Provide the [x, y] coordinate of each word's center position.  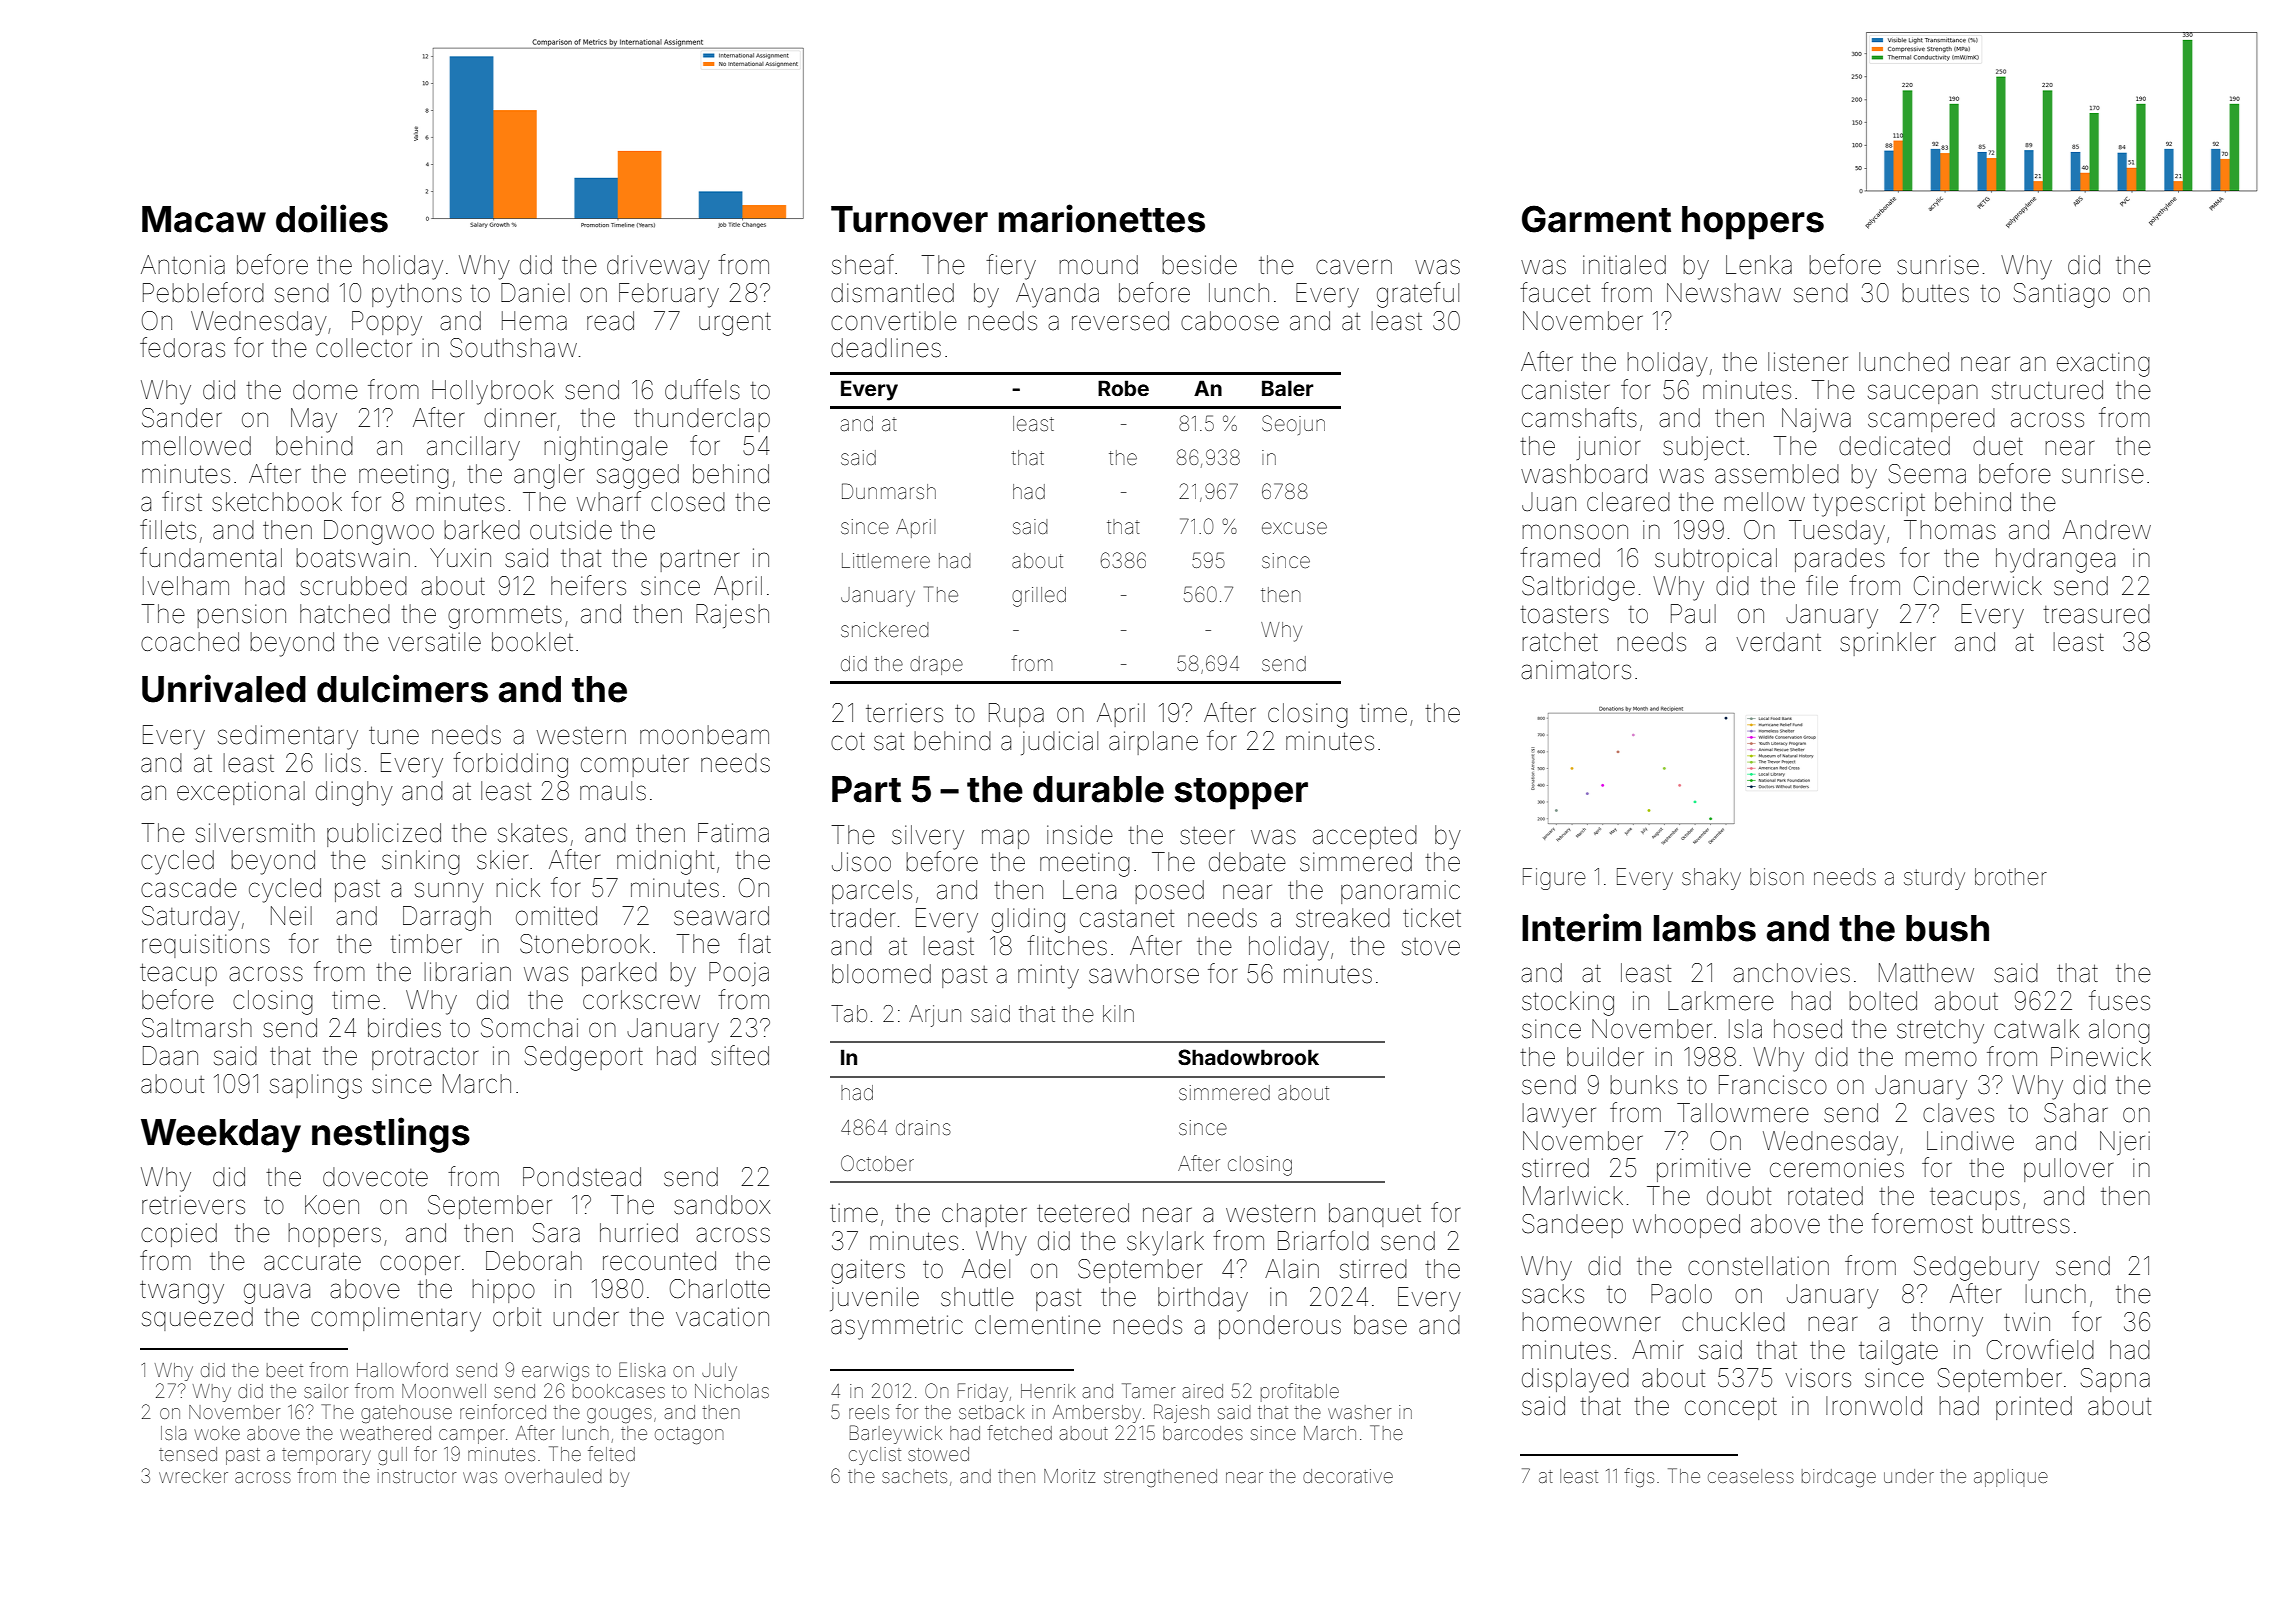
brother [2011, 877]
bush [1947, 928]
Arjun [935, 1016]
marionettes [1102, 218]
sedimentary [288, 737]
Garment [1596, 219]
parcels [872, 892]
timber [426, 944]
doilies [332, 218]
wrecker [193, 1476]
